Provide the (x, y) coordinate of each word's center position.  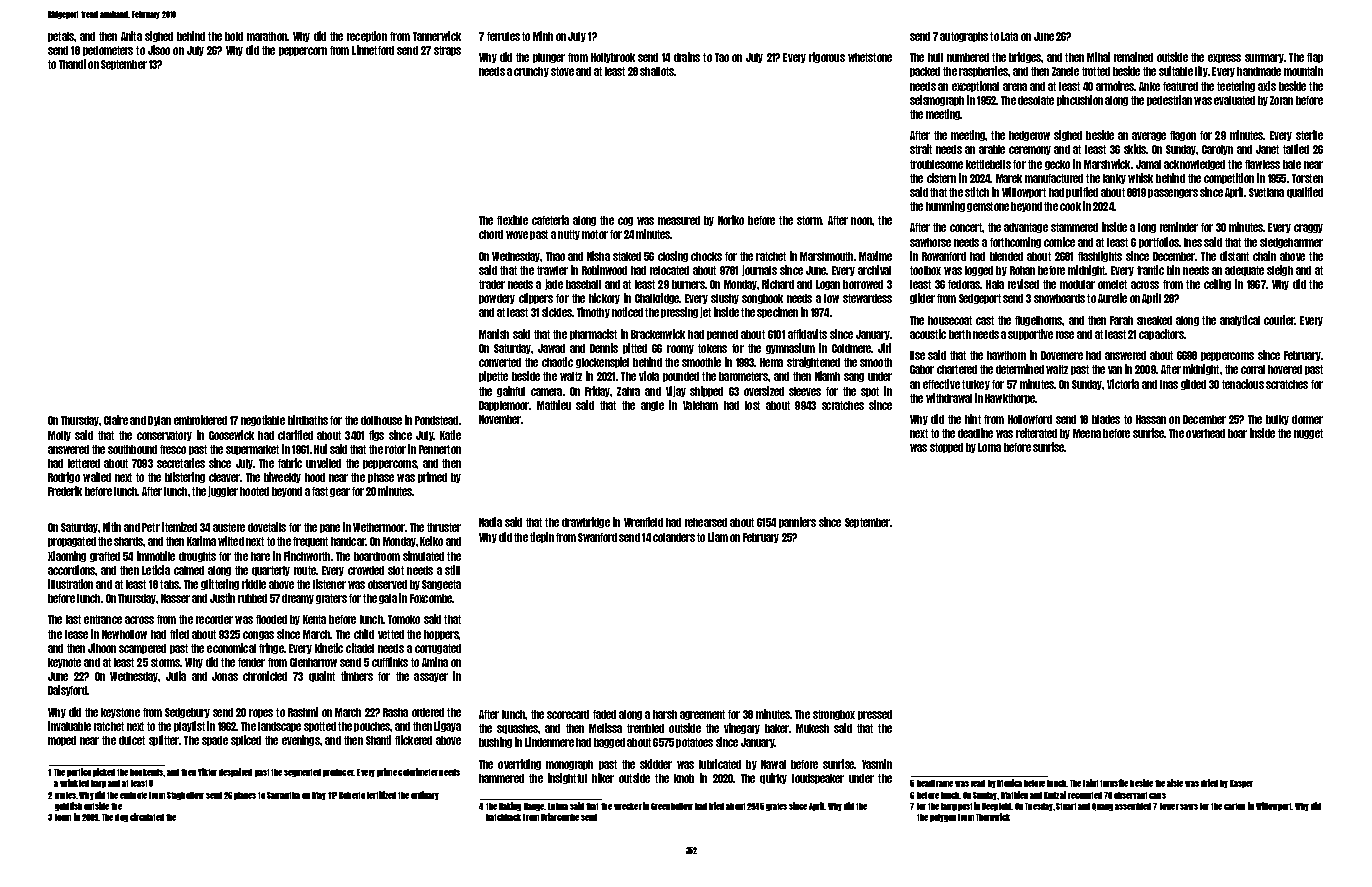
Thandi (72, 64)
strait (921, 149)
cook (1070, 206)
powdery (497, 299)
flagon (1183, 136)
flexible (512, 220)
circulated (147, 817)
